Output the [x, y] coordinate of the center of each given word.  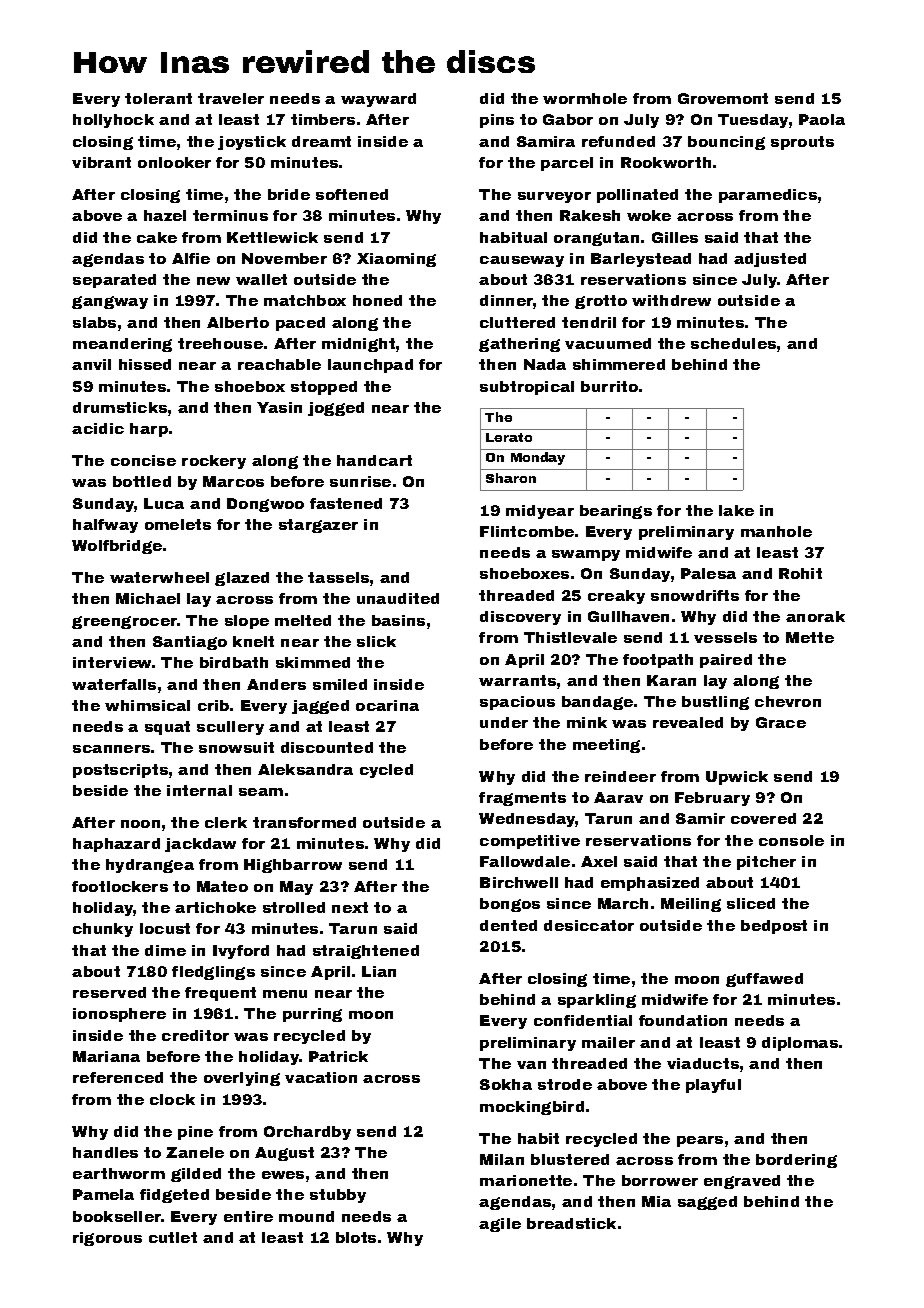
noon [140, 824]
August [284, 1154]
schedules [733, 343]
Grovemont [723, 98]
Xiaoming [396, 260]
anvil [91, 364]
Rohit [800, 573]
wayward [378, 100]
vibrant [101, 162]
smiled [340, 684]
